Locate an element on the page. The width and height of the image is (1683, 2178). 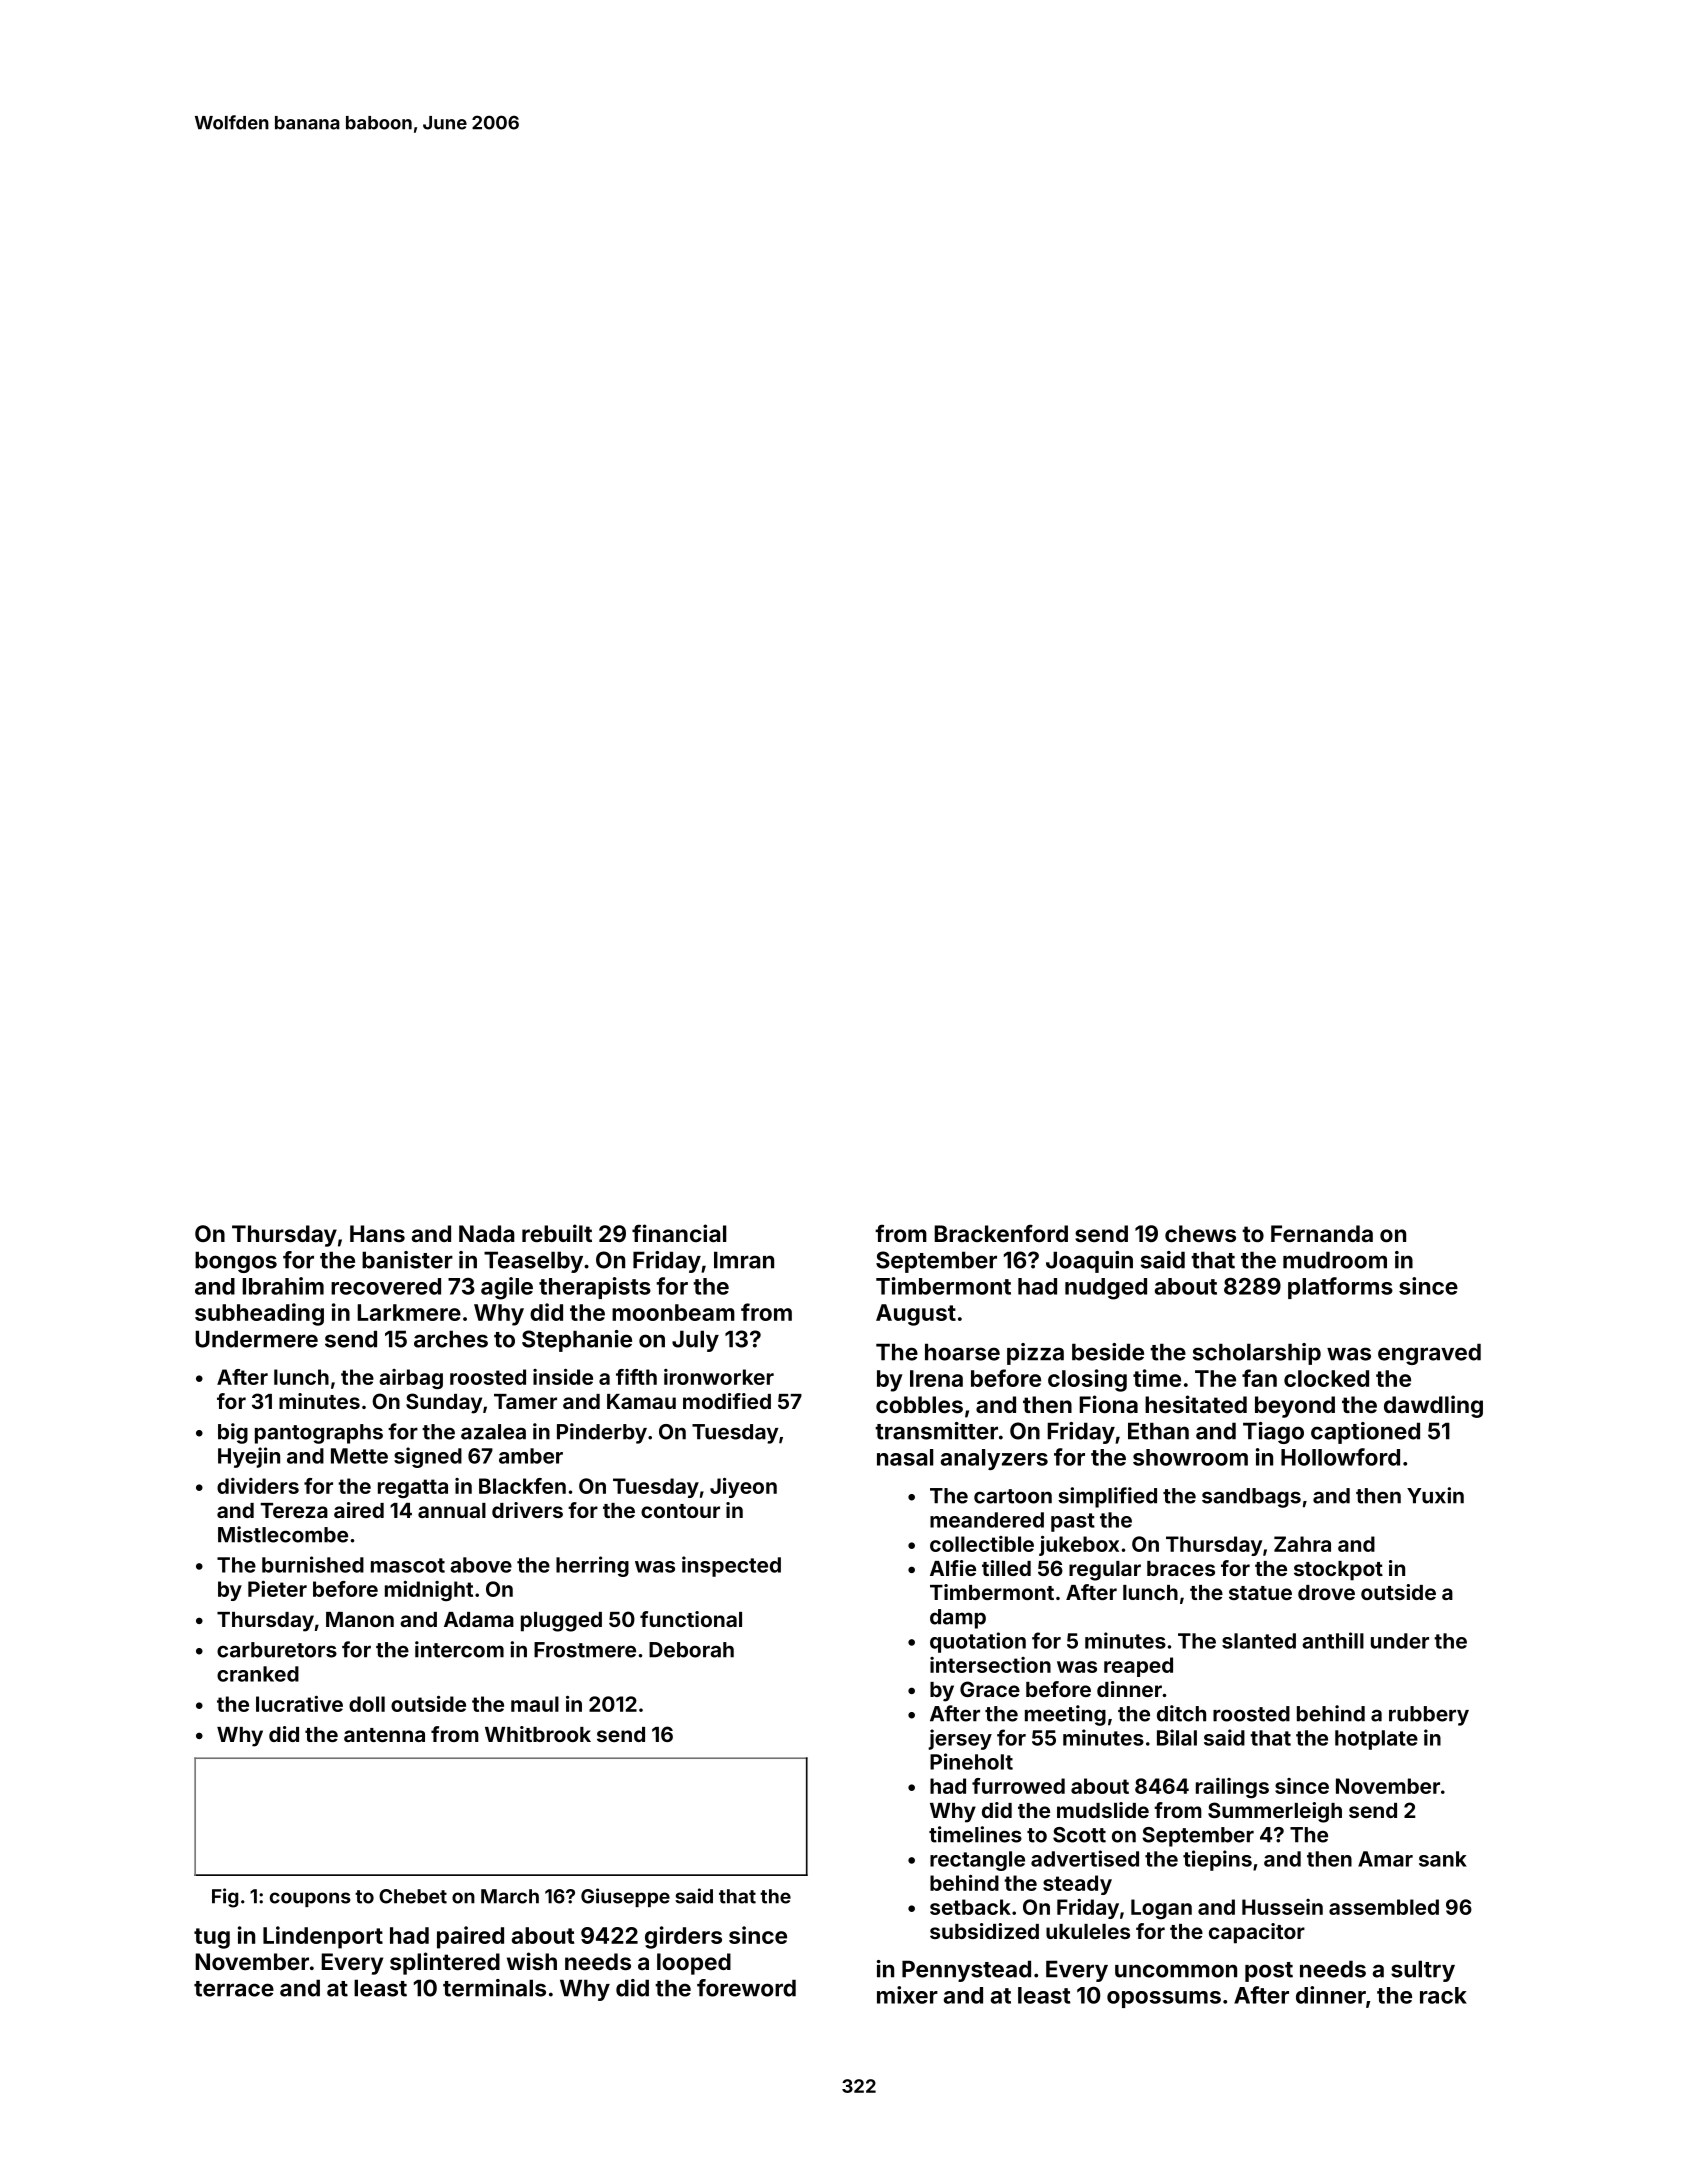
financial is located at coordinates (679, 1233).
